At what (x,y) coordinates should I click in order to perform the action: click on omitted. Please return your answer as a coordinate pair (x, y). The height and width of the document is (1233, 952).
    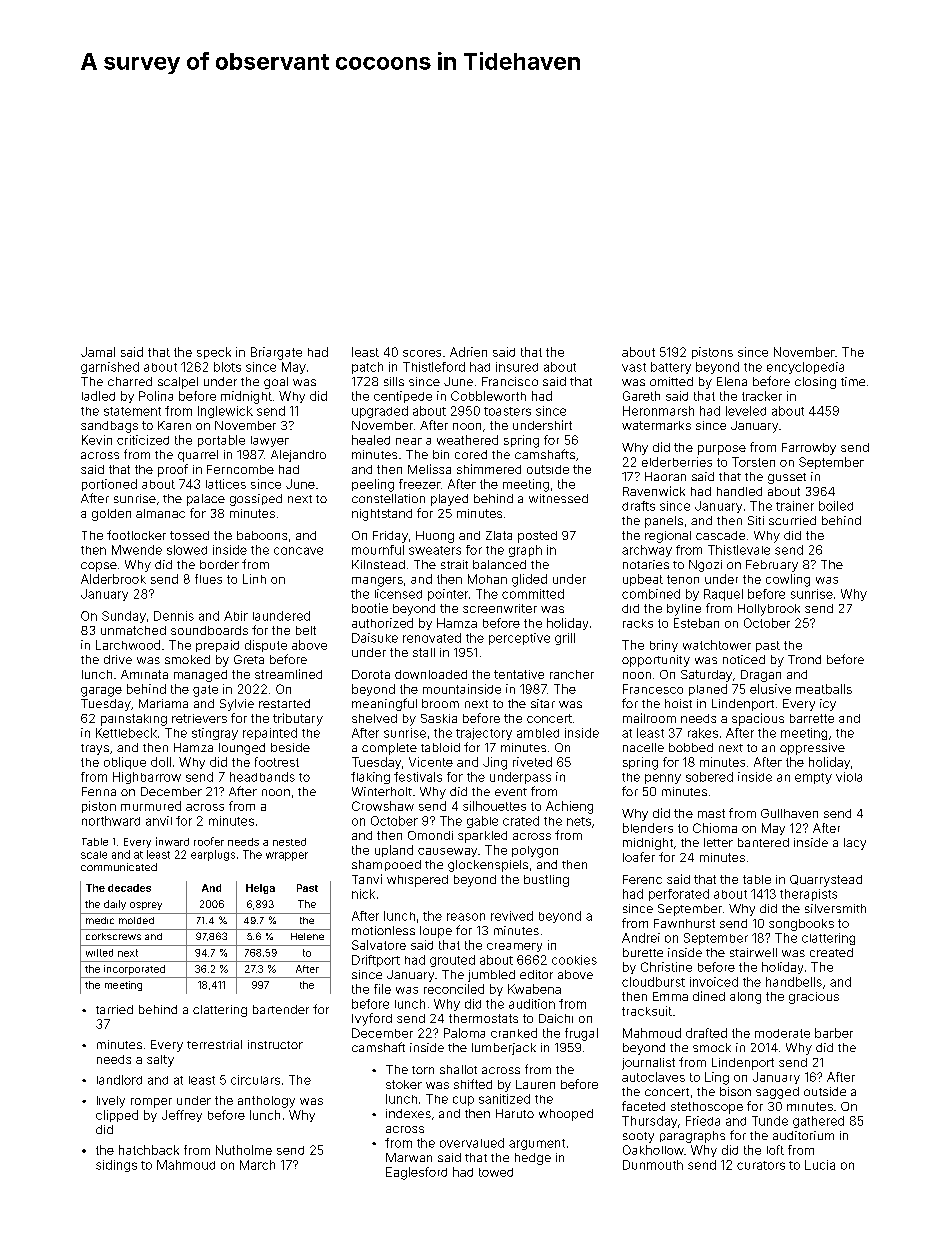
    Looking at the image, I should click on (671, 381).
